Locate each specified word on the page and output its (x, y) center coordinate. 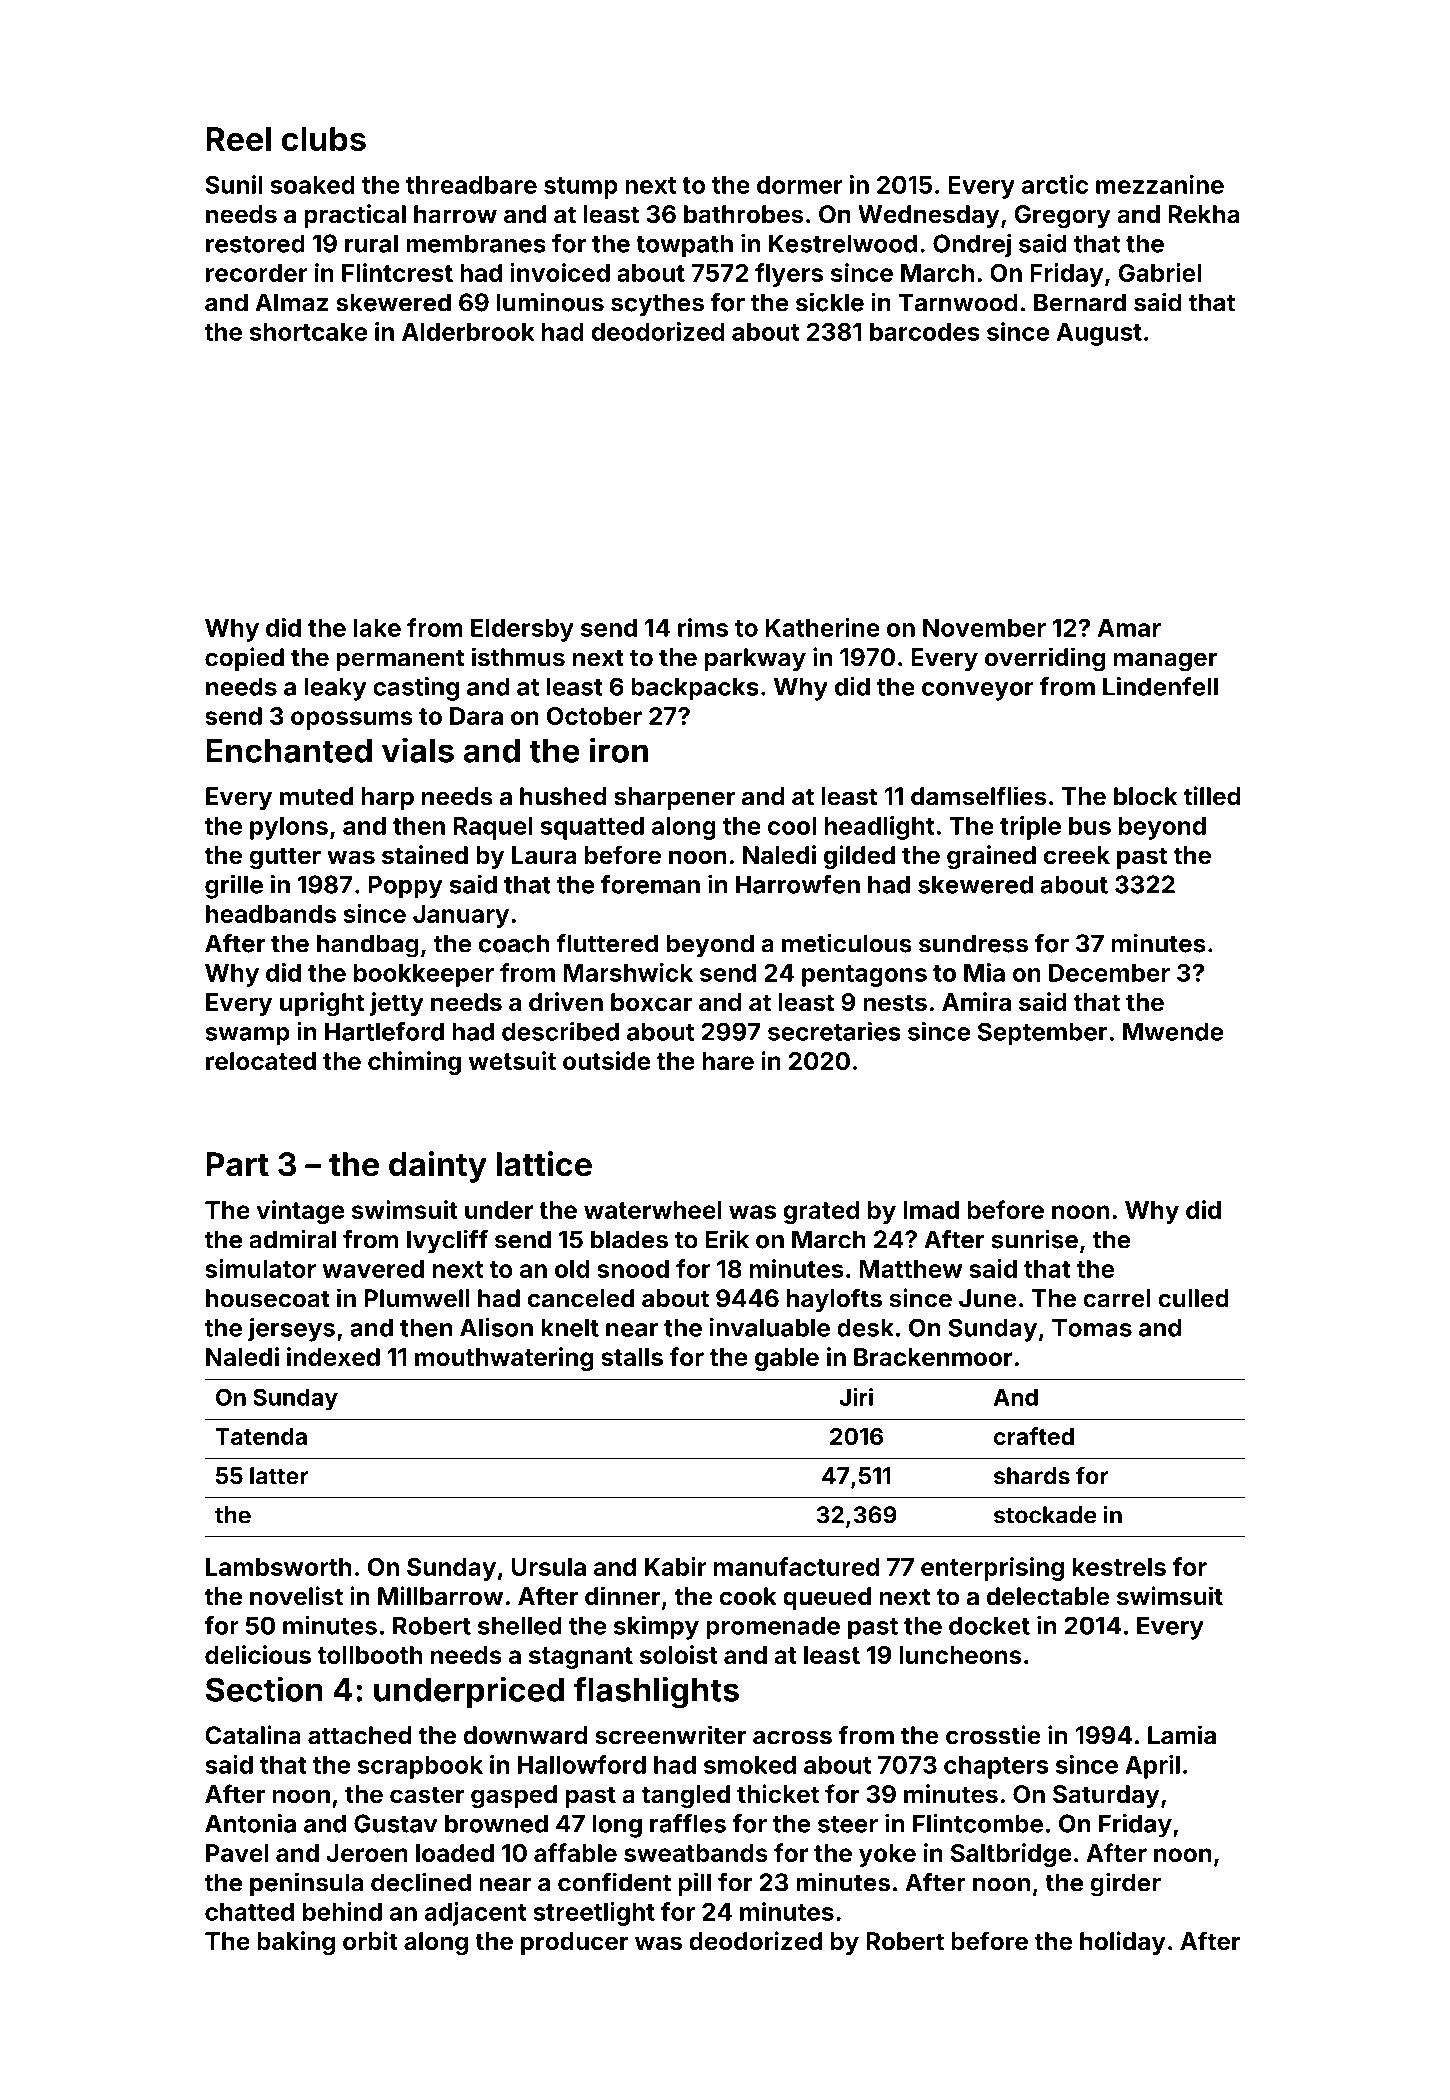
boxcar (651, 1002)
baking (296, 1943)
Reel (238, 139)
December (1109, 973)
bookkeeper (424, 975)
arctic (1055, 184)
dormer (800, 185)
